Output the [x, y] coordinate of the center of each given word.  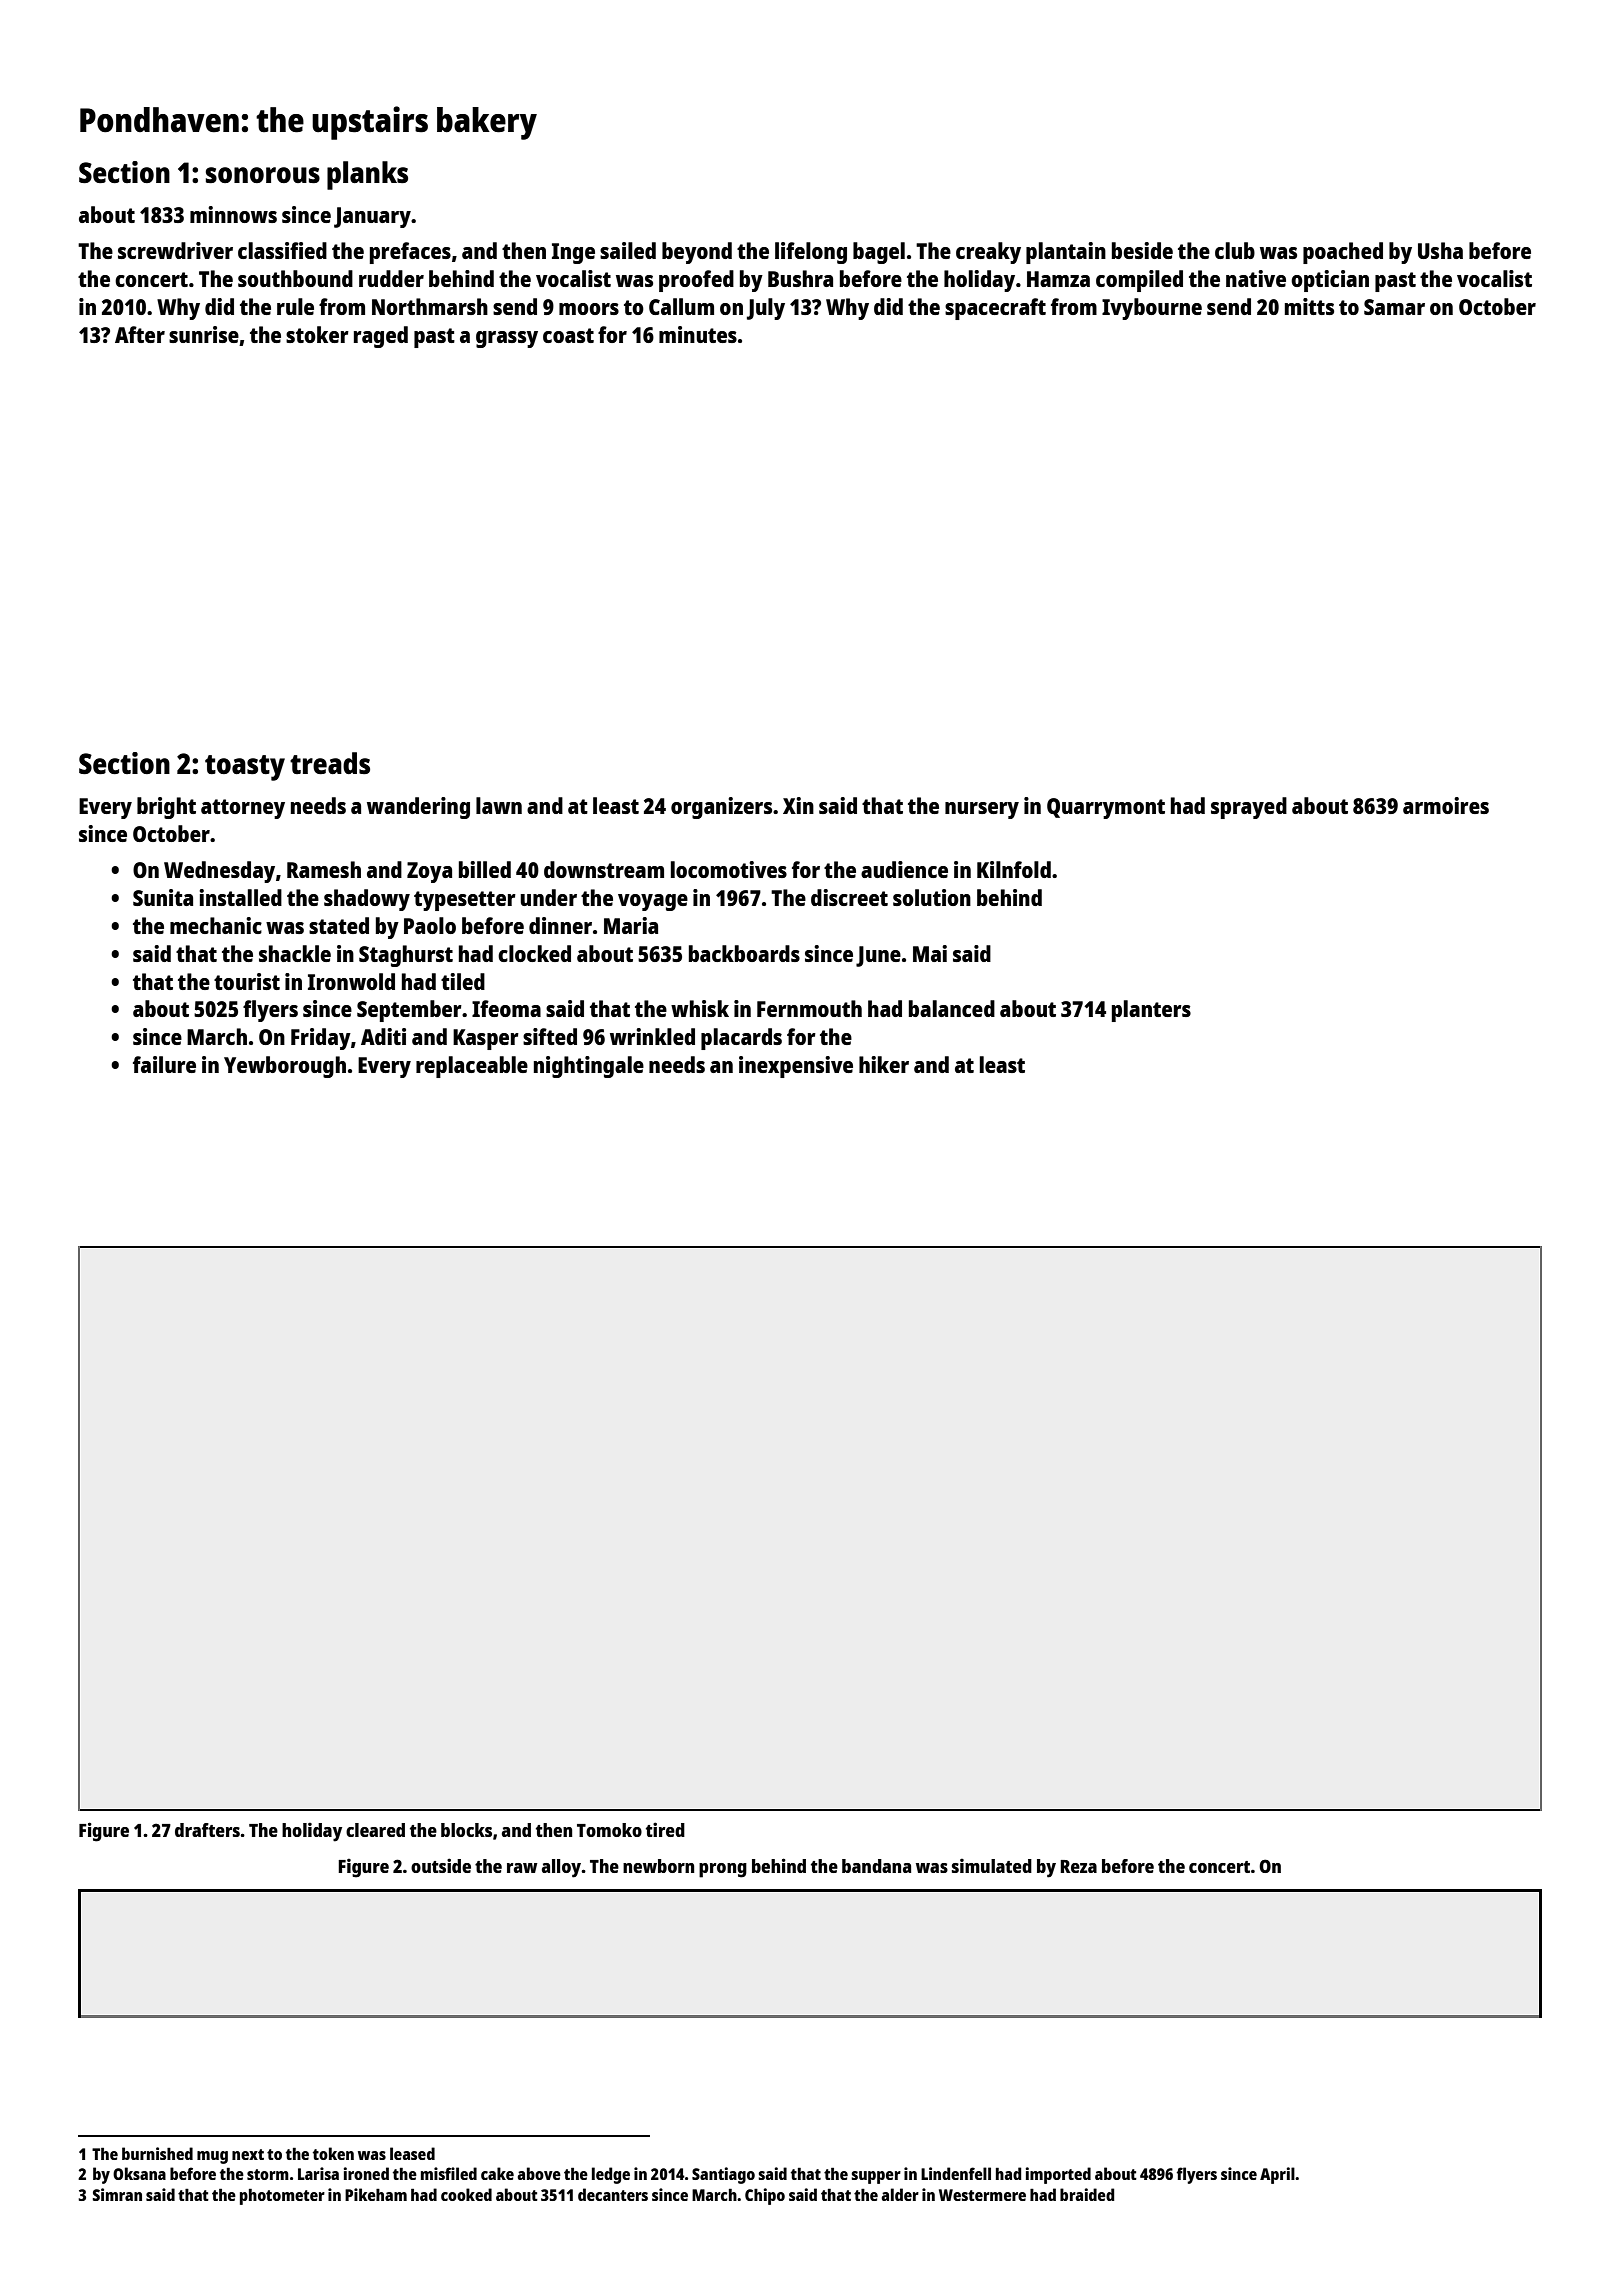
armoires [1446, 805]
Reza [1078, 1866]
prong [723, 1870]
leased [412, 2153]
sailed [628, 250]
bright [166, 808]
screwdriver [175, 250]
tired [665, 1829]
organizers [721, 808]
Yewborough [285, 1067]
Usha [1440, 250]
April [1277, 2175]
